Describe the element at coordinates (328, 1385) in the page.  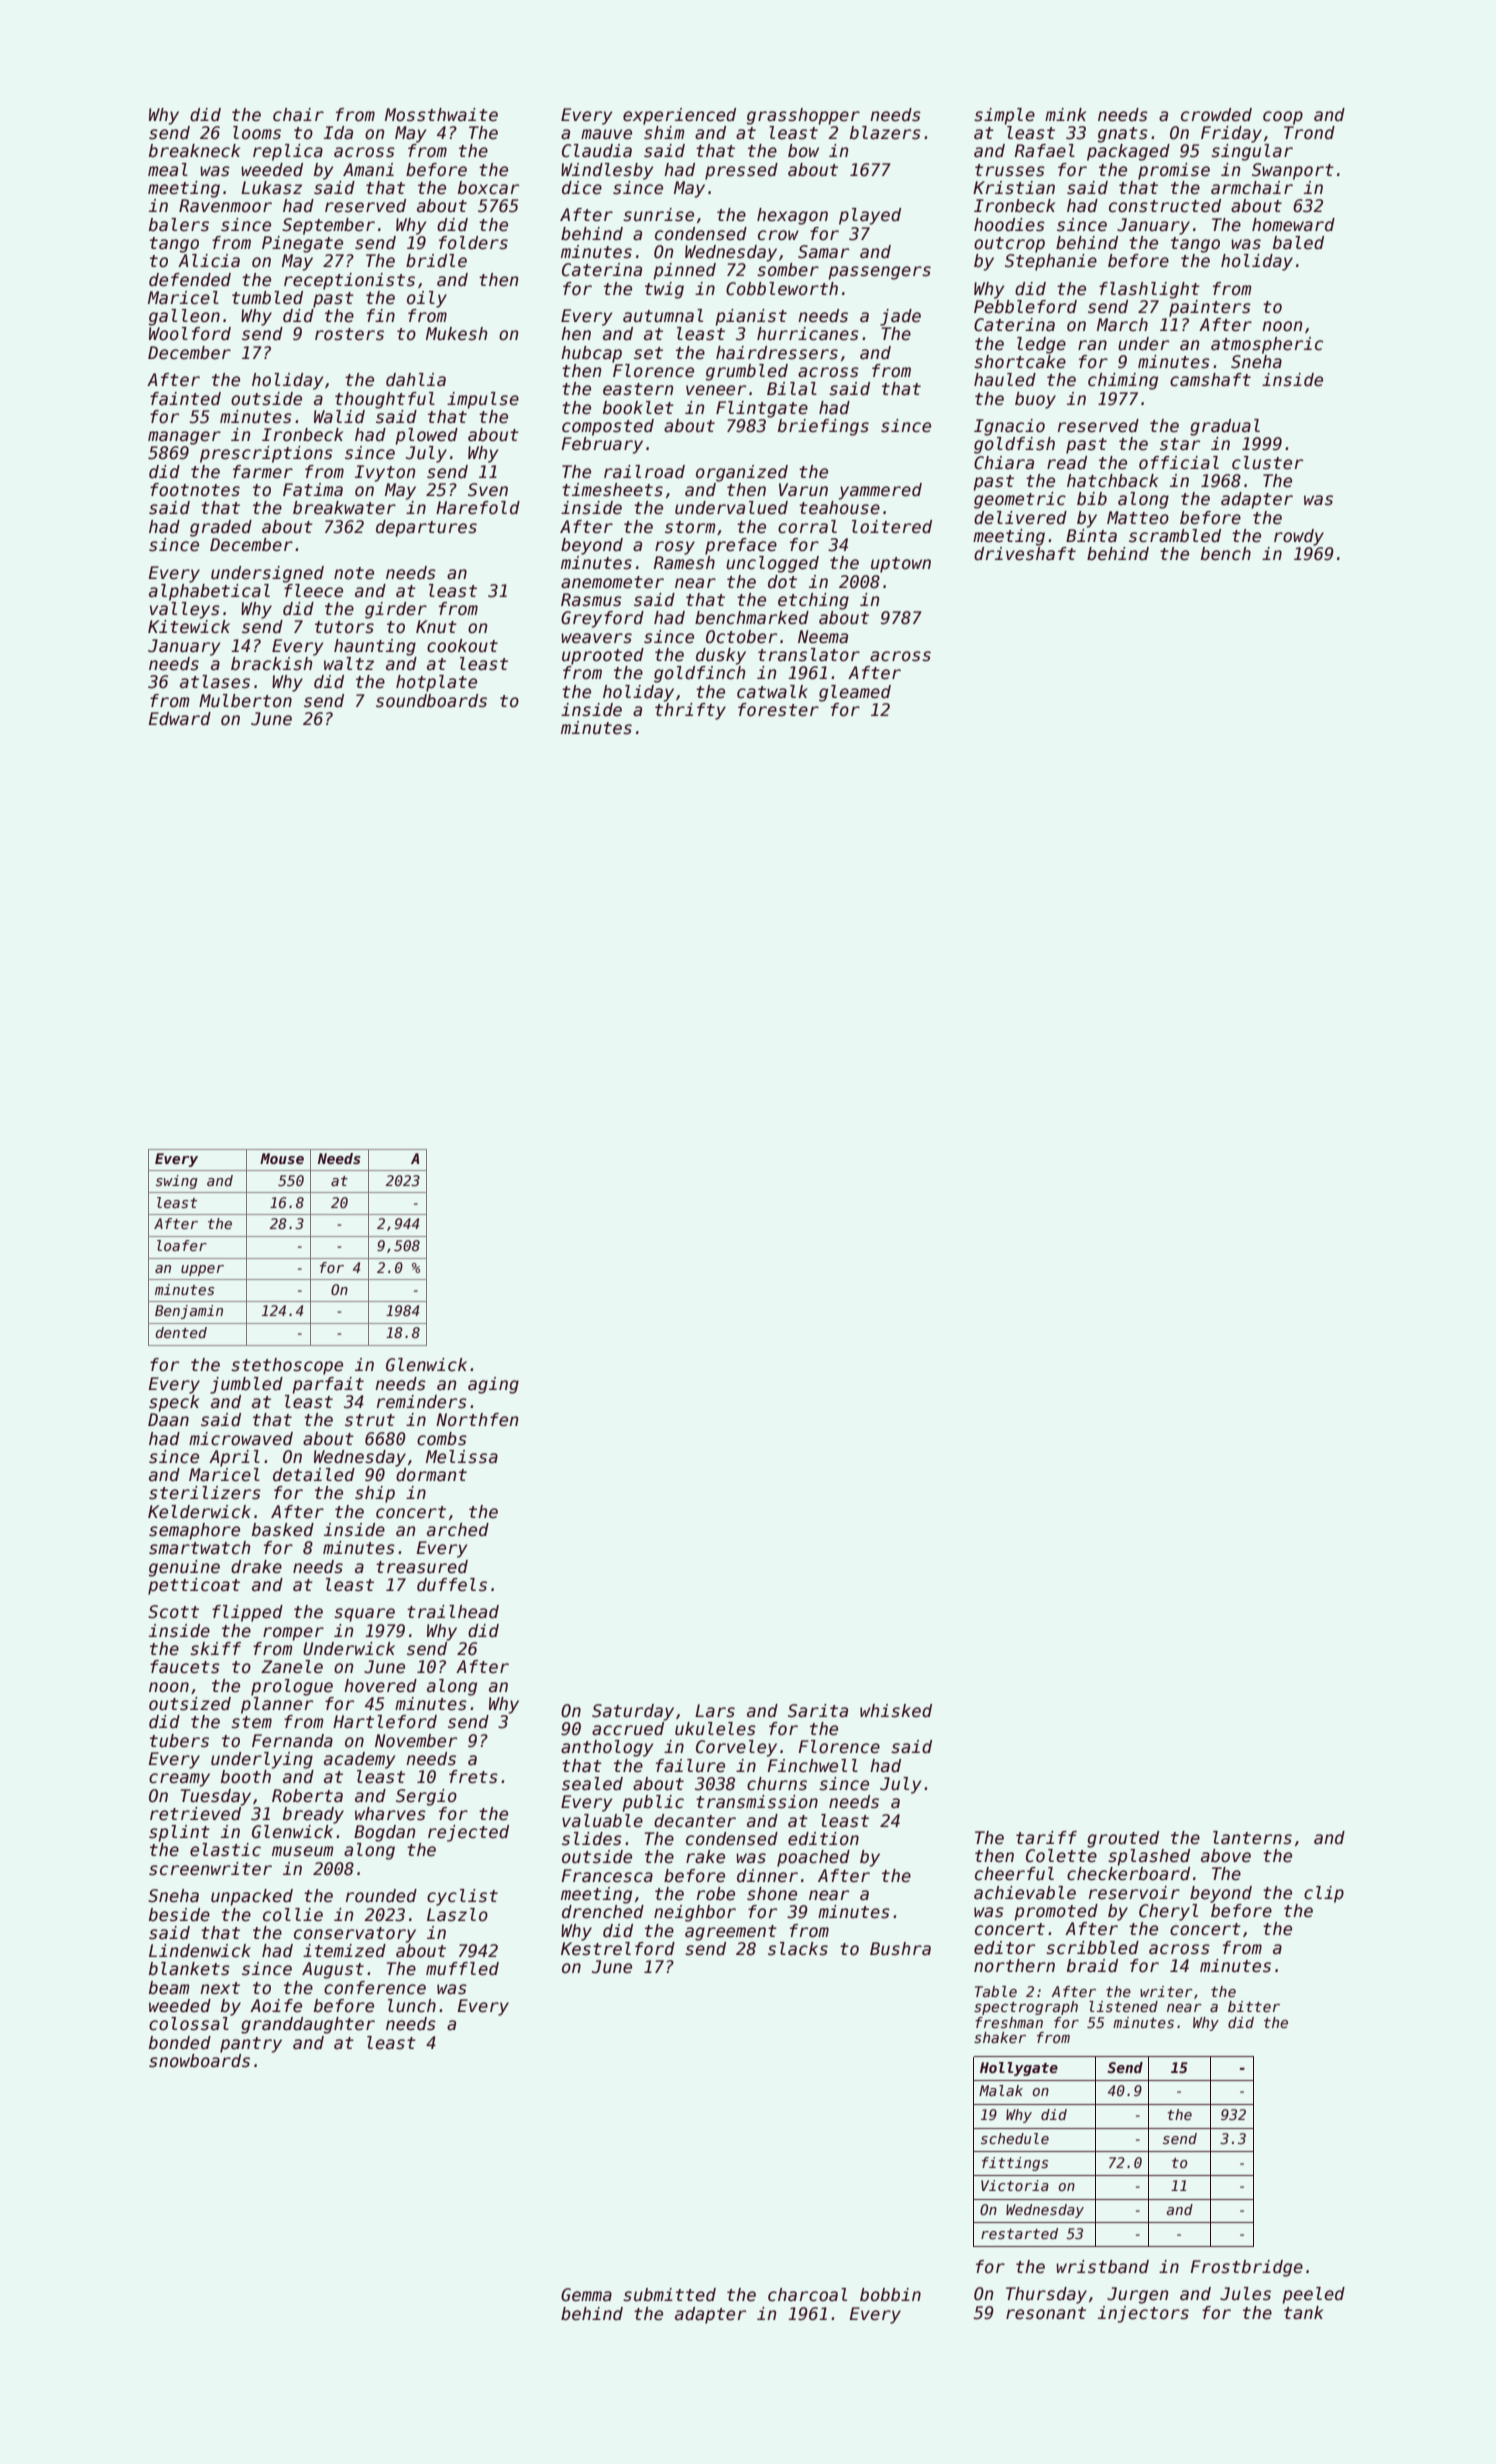
I see `parfait` at that location.
